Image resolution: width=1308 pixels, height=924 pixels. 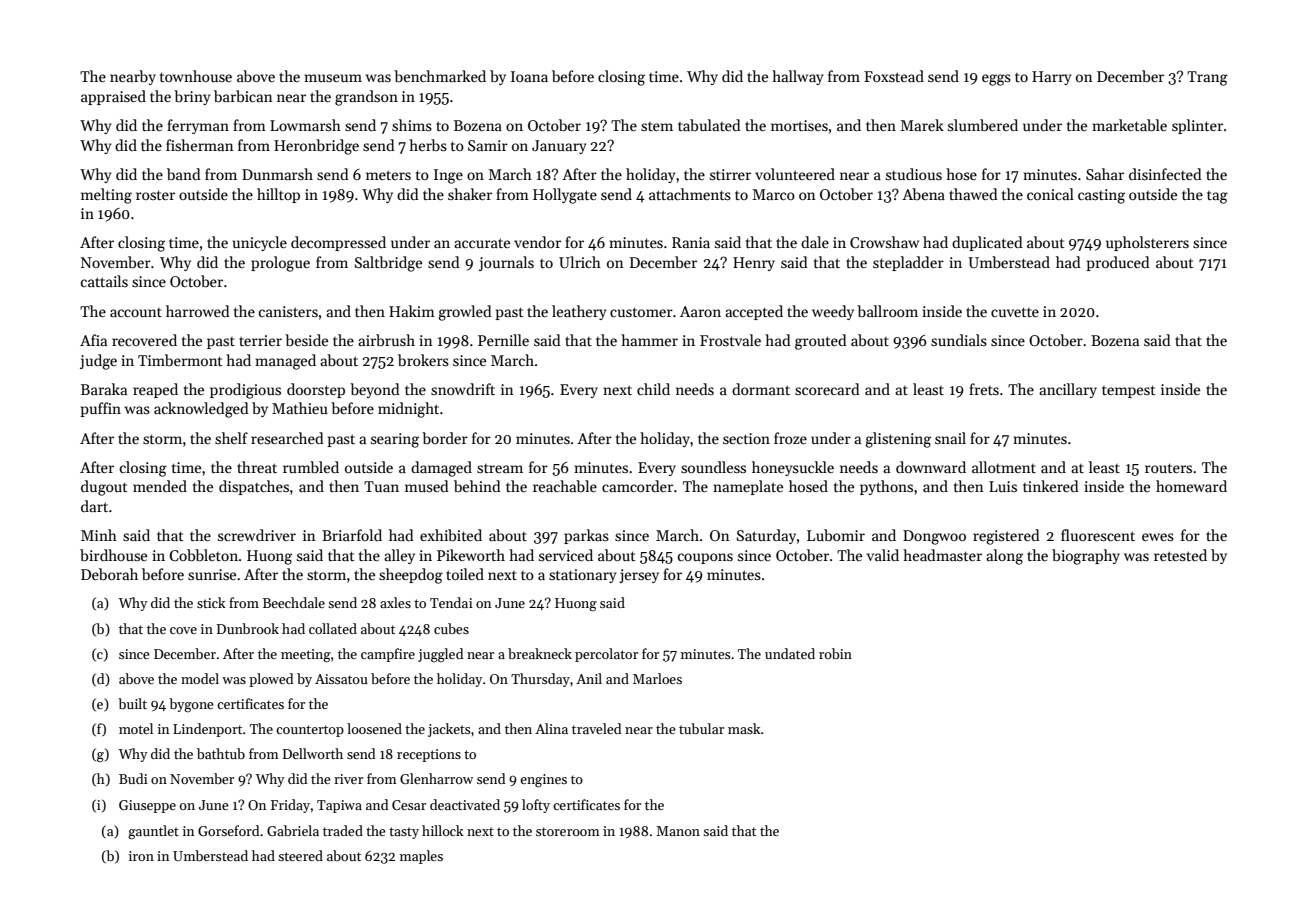 What do you see at coordinates (196, 76) in the screenshot?
I see `townhouse` at bounding box center [196, 76].
